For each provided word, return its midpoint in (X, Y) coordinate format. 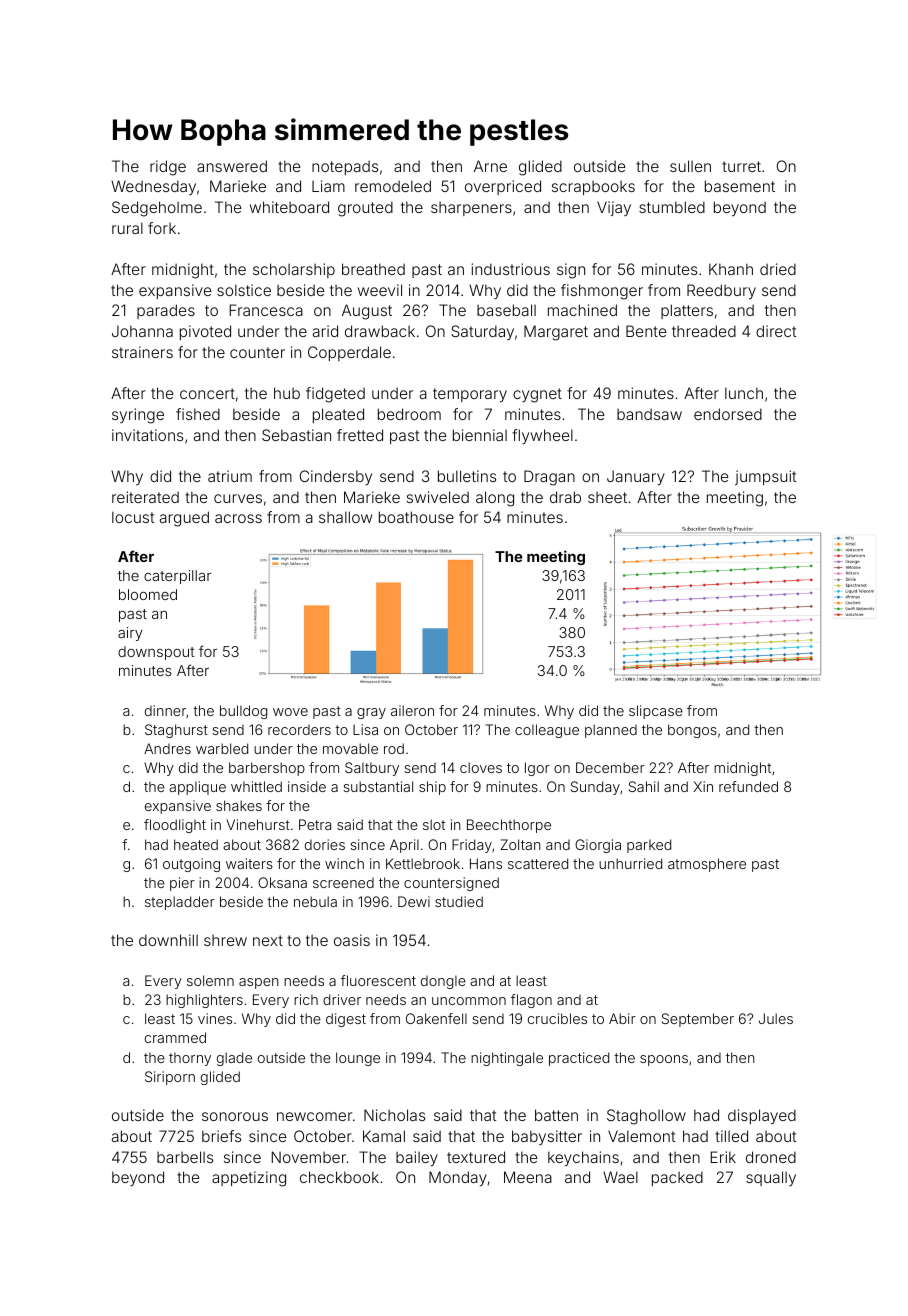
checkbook (339, 1177)
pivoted (205, 332)
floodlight (175, 826)
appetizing (249, 1179)
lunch (744, 393)
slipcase (656, 712)
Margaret (556, 333)
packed (677, 1178)
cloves (481, 767)
